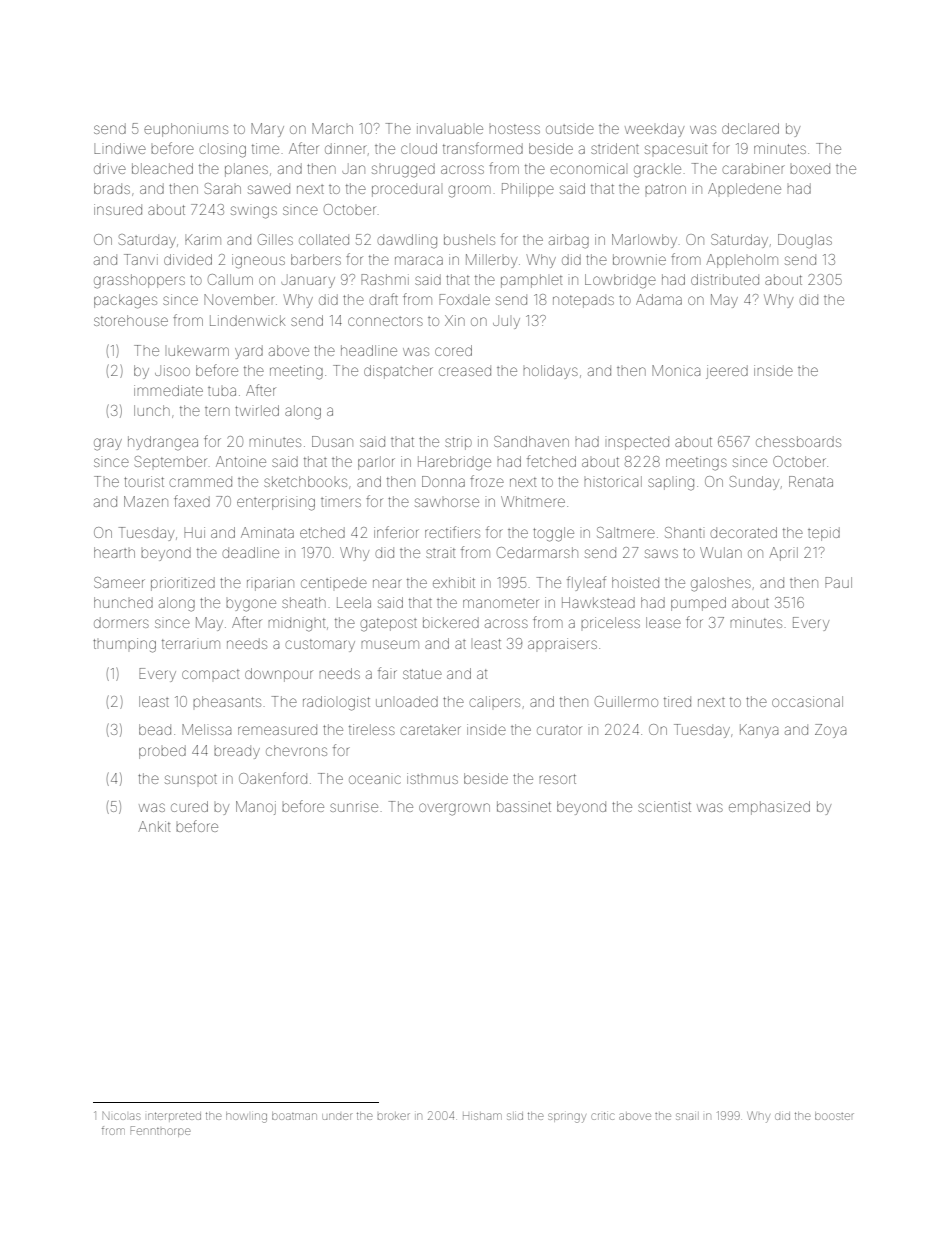 The height and width of the screenshot is (1233, 952). What do you see at coordinates (267, 532) in the screenshot?
I see `Aminata` at bounding box center [267, 532].
